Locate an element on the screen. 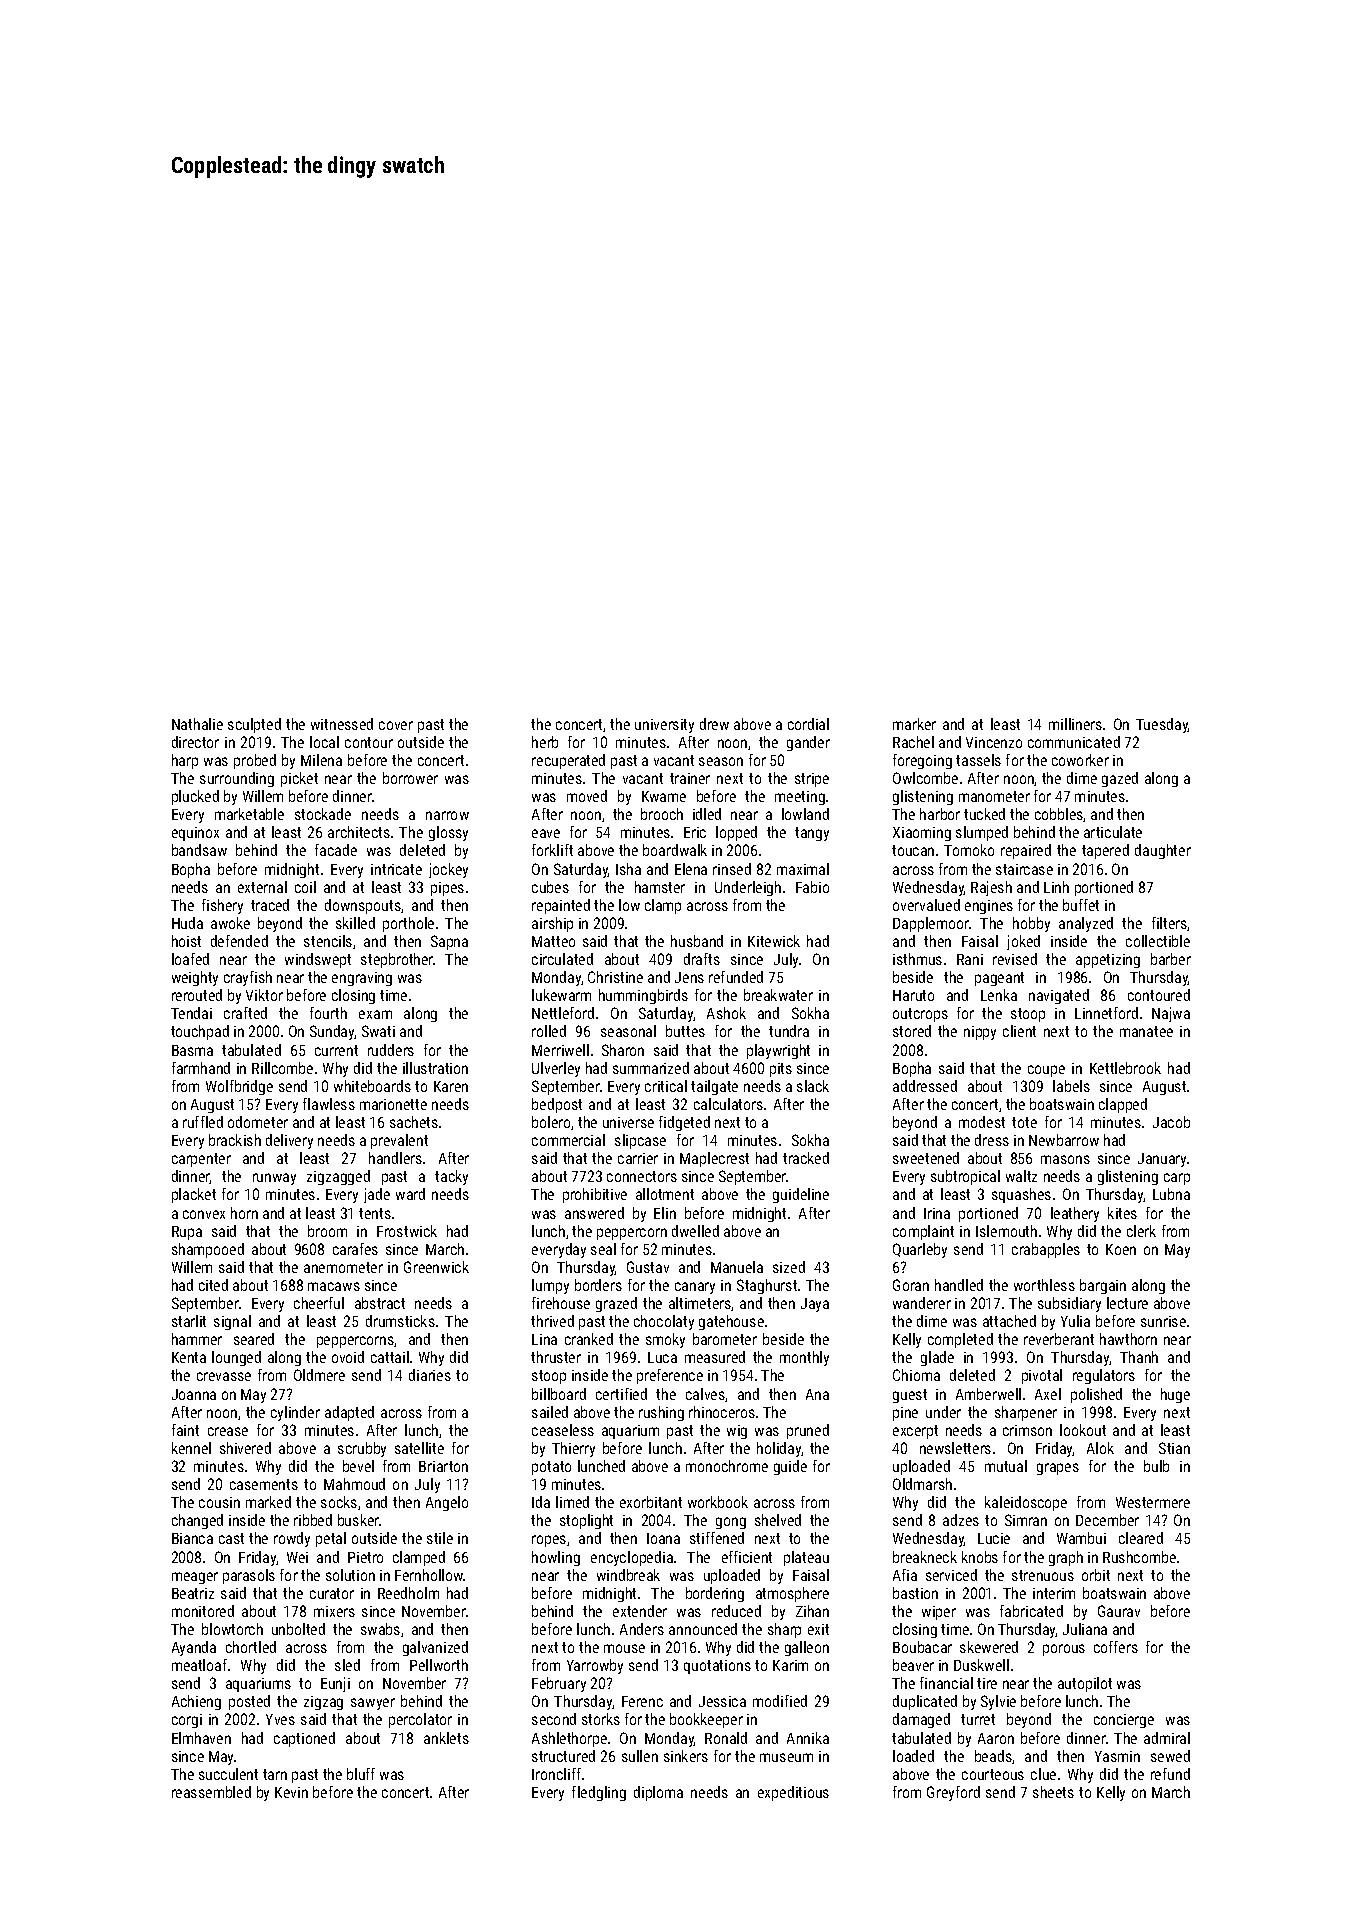  Stian is located at coordinates (1174, 1448).
